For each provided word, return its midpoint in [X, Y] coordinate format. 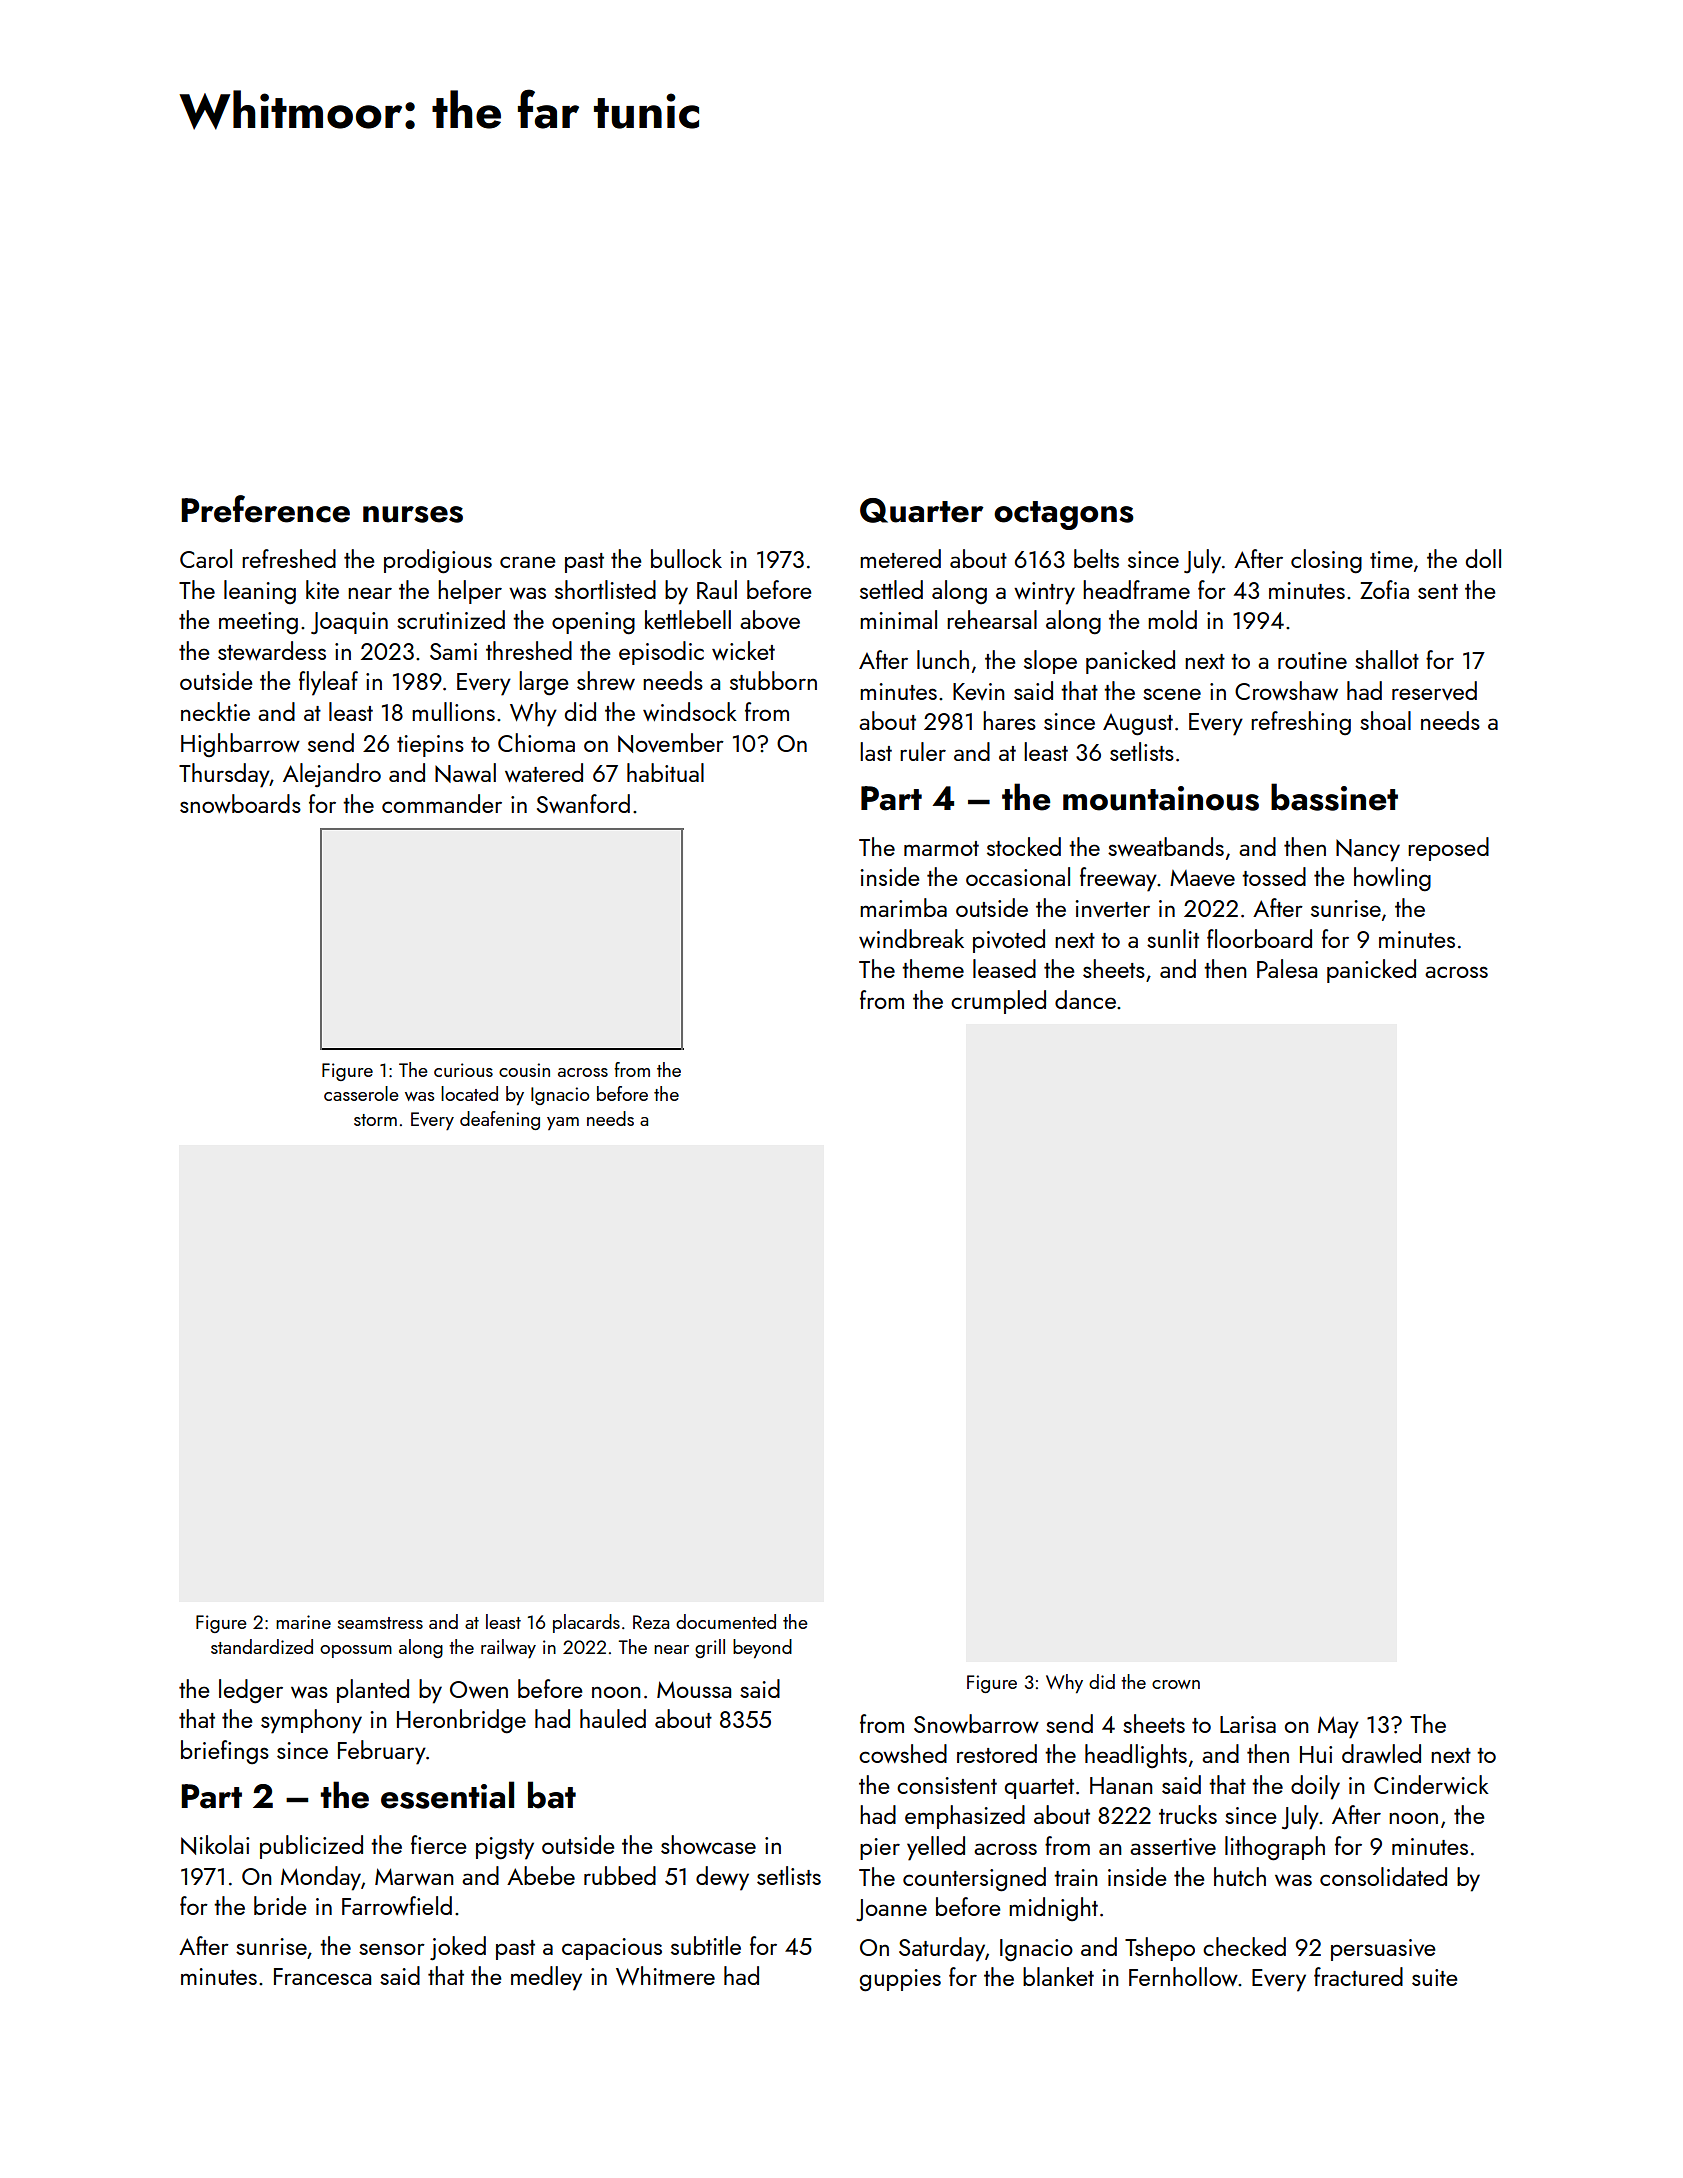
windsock [690, 711]
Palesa [1287, 968]
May [1338, 1727]
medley [546, 1978]
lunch [943, 659]
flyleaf [328, 683]
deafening [500, 1120]
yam [563, 1123]
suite [1435, 1977]
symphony [311, 1721]
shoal [1385, 720]
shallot [1387, 659]
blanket [1058, 1976]
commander [442, 803]
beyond [762, 1648]
